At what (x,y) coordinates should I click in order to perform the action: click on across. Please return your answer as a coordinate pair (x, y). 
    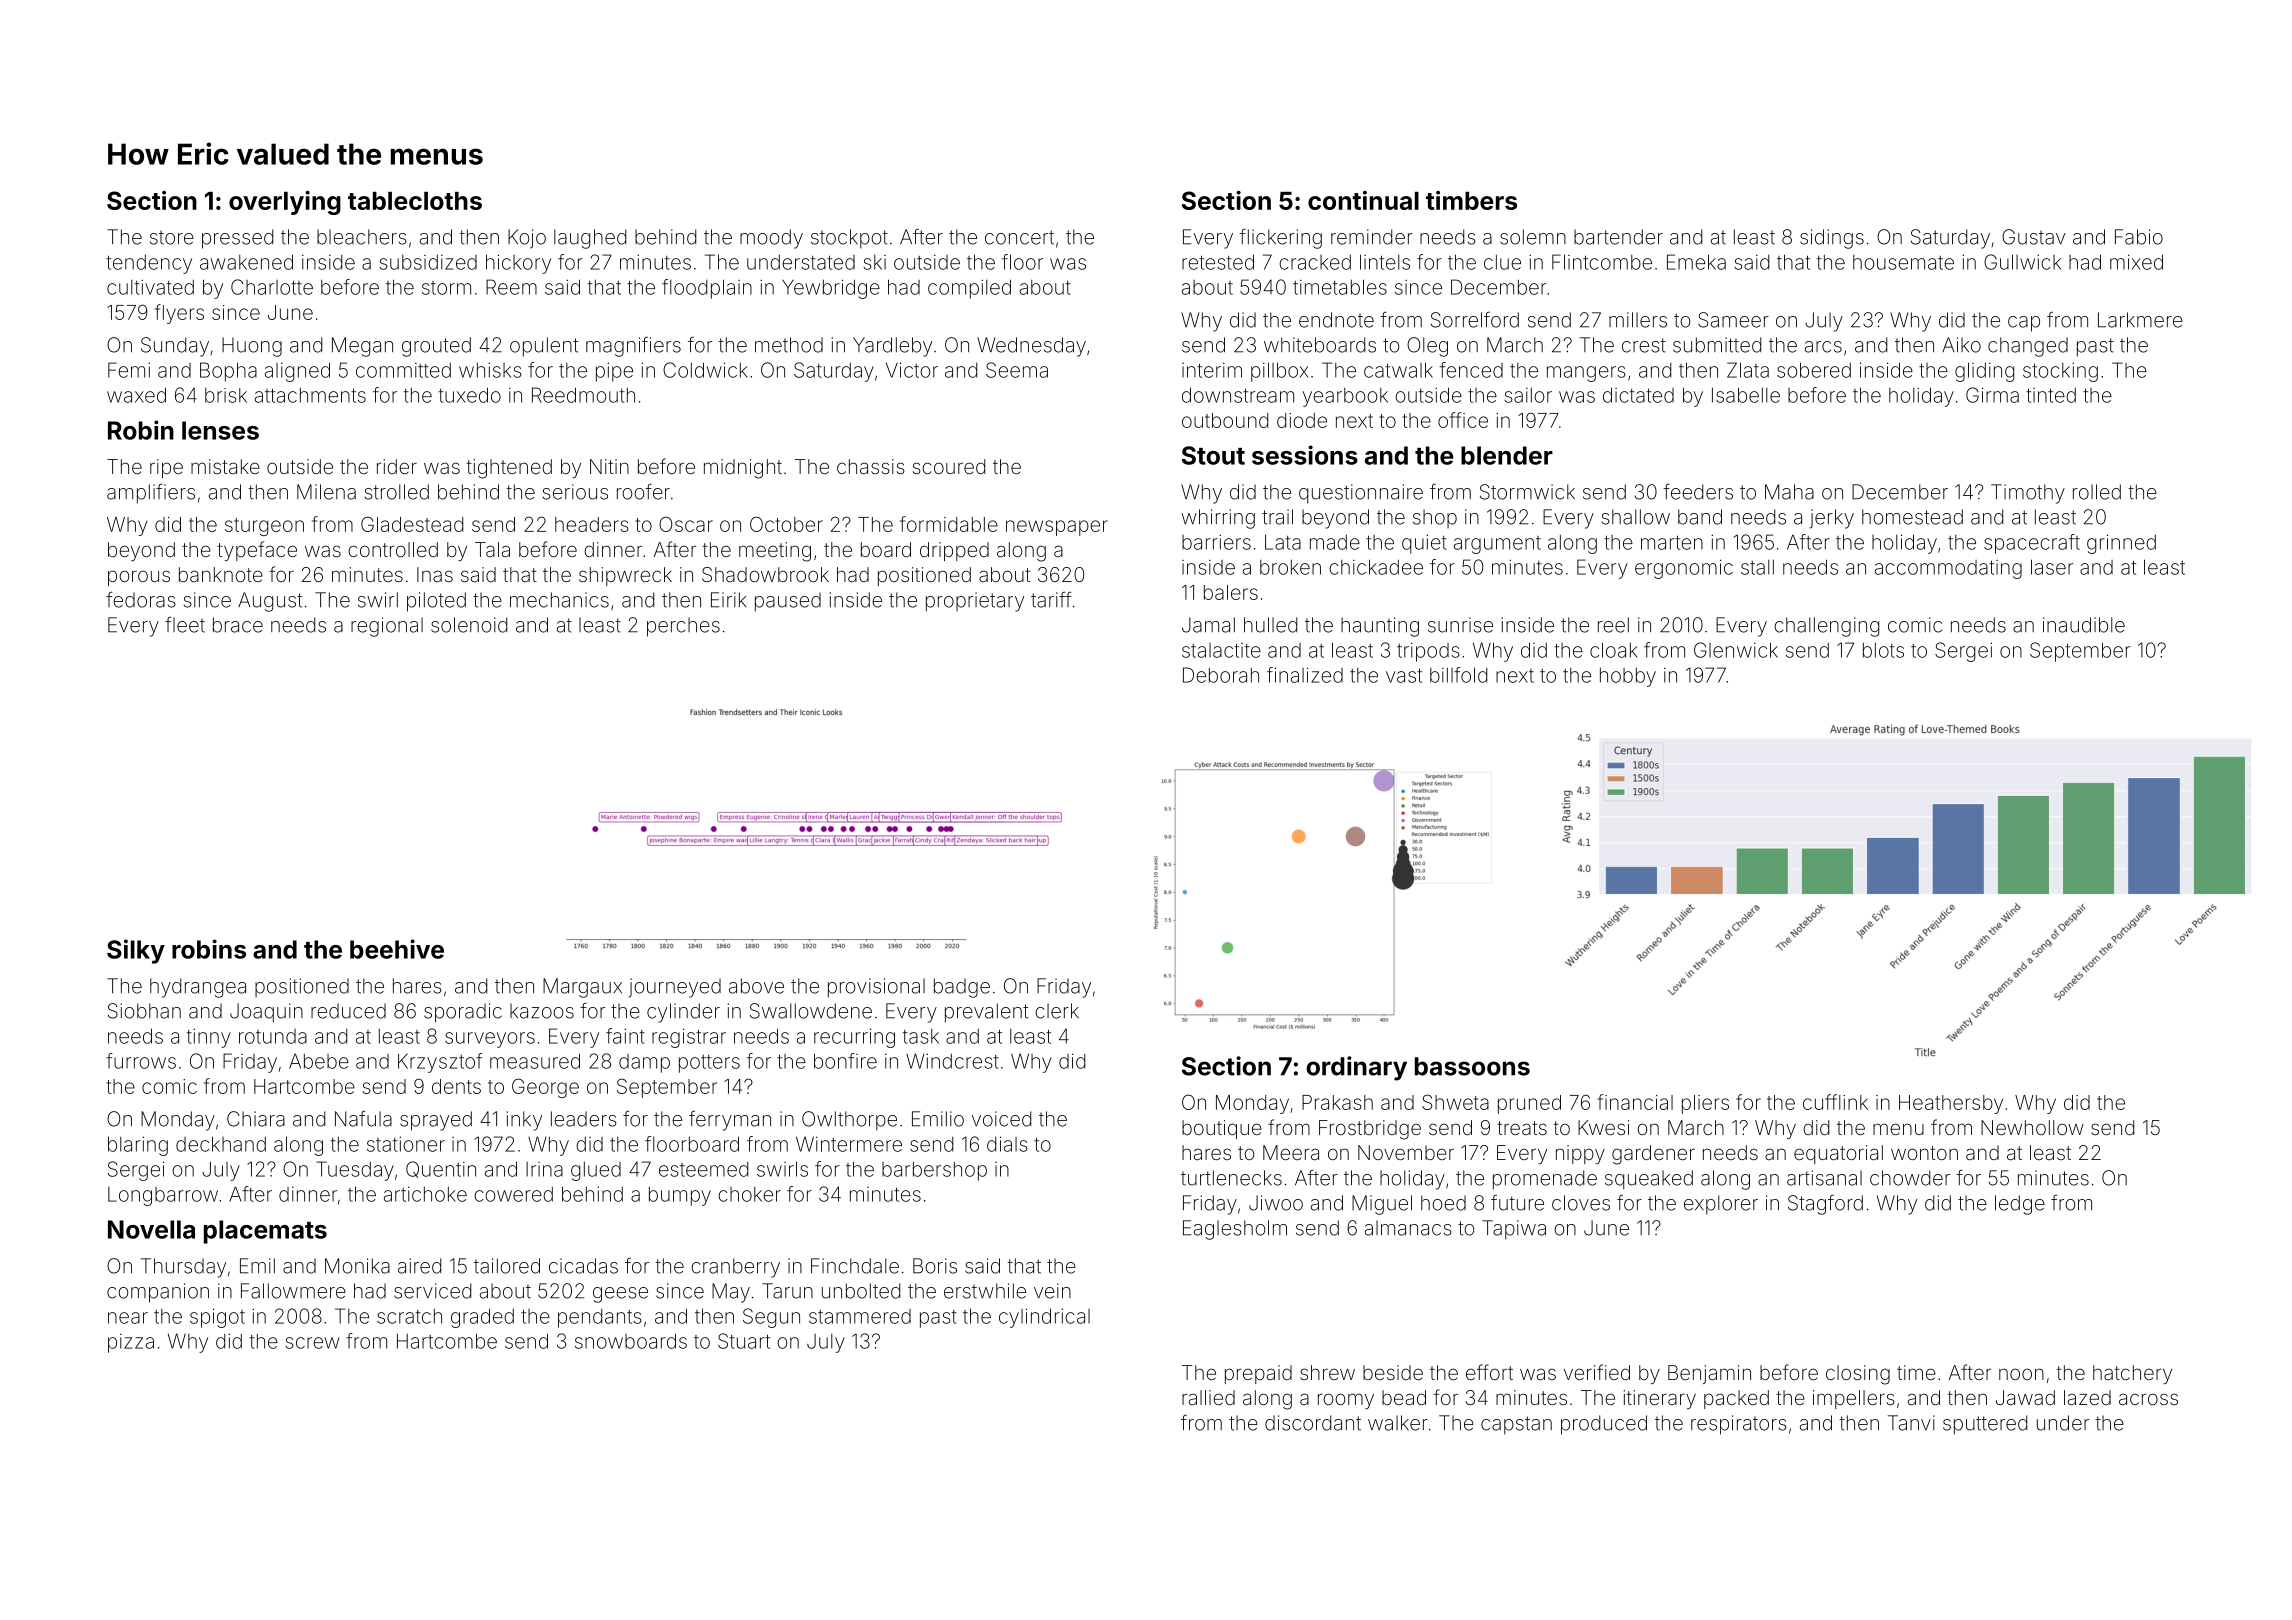
    Looking at the image, I should click on (2148, 1399).
